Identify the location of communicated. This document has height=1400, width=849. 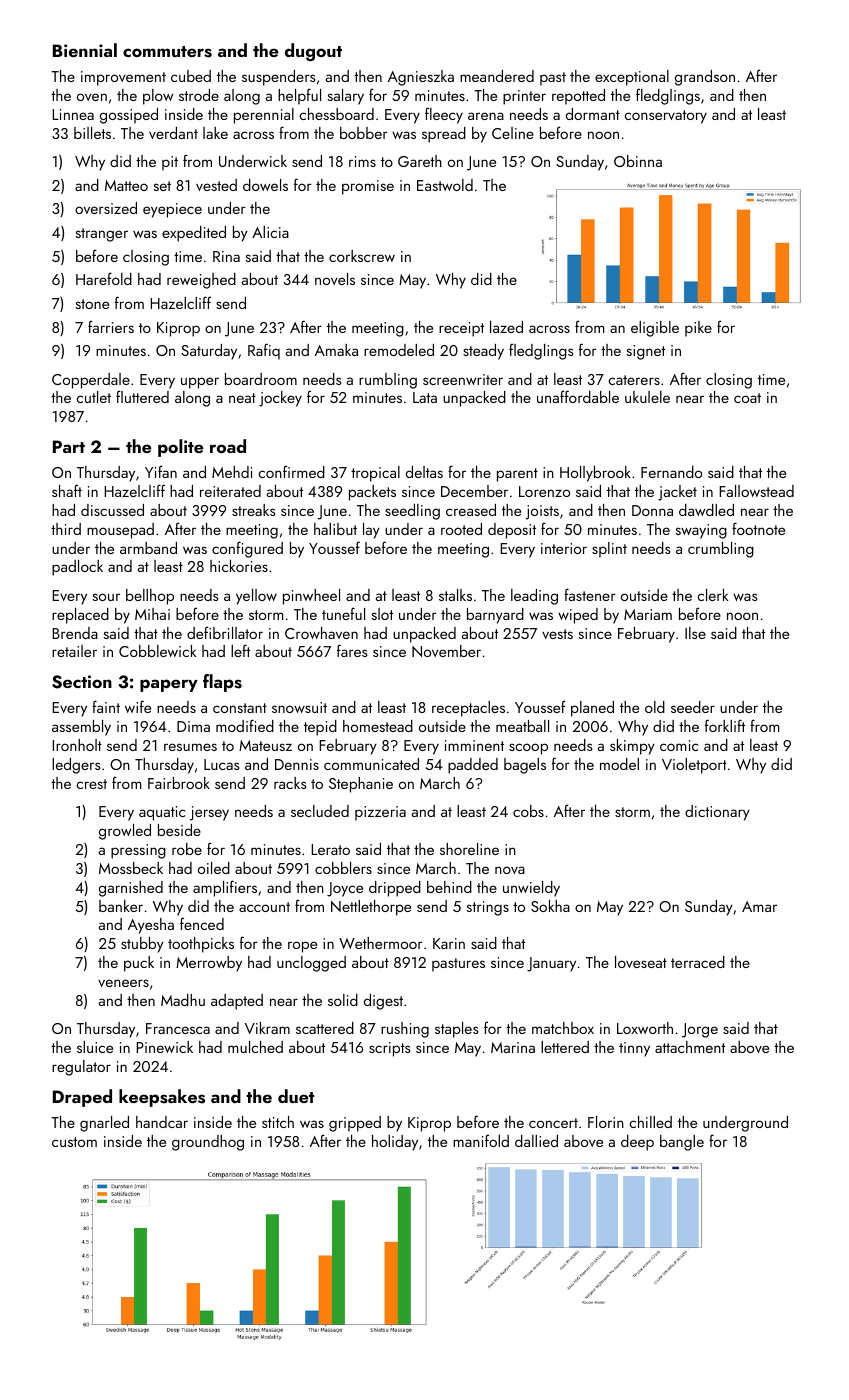
(371, 764).
